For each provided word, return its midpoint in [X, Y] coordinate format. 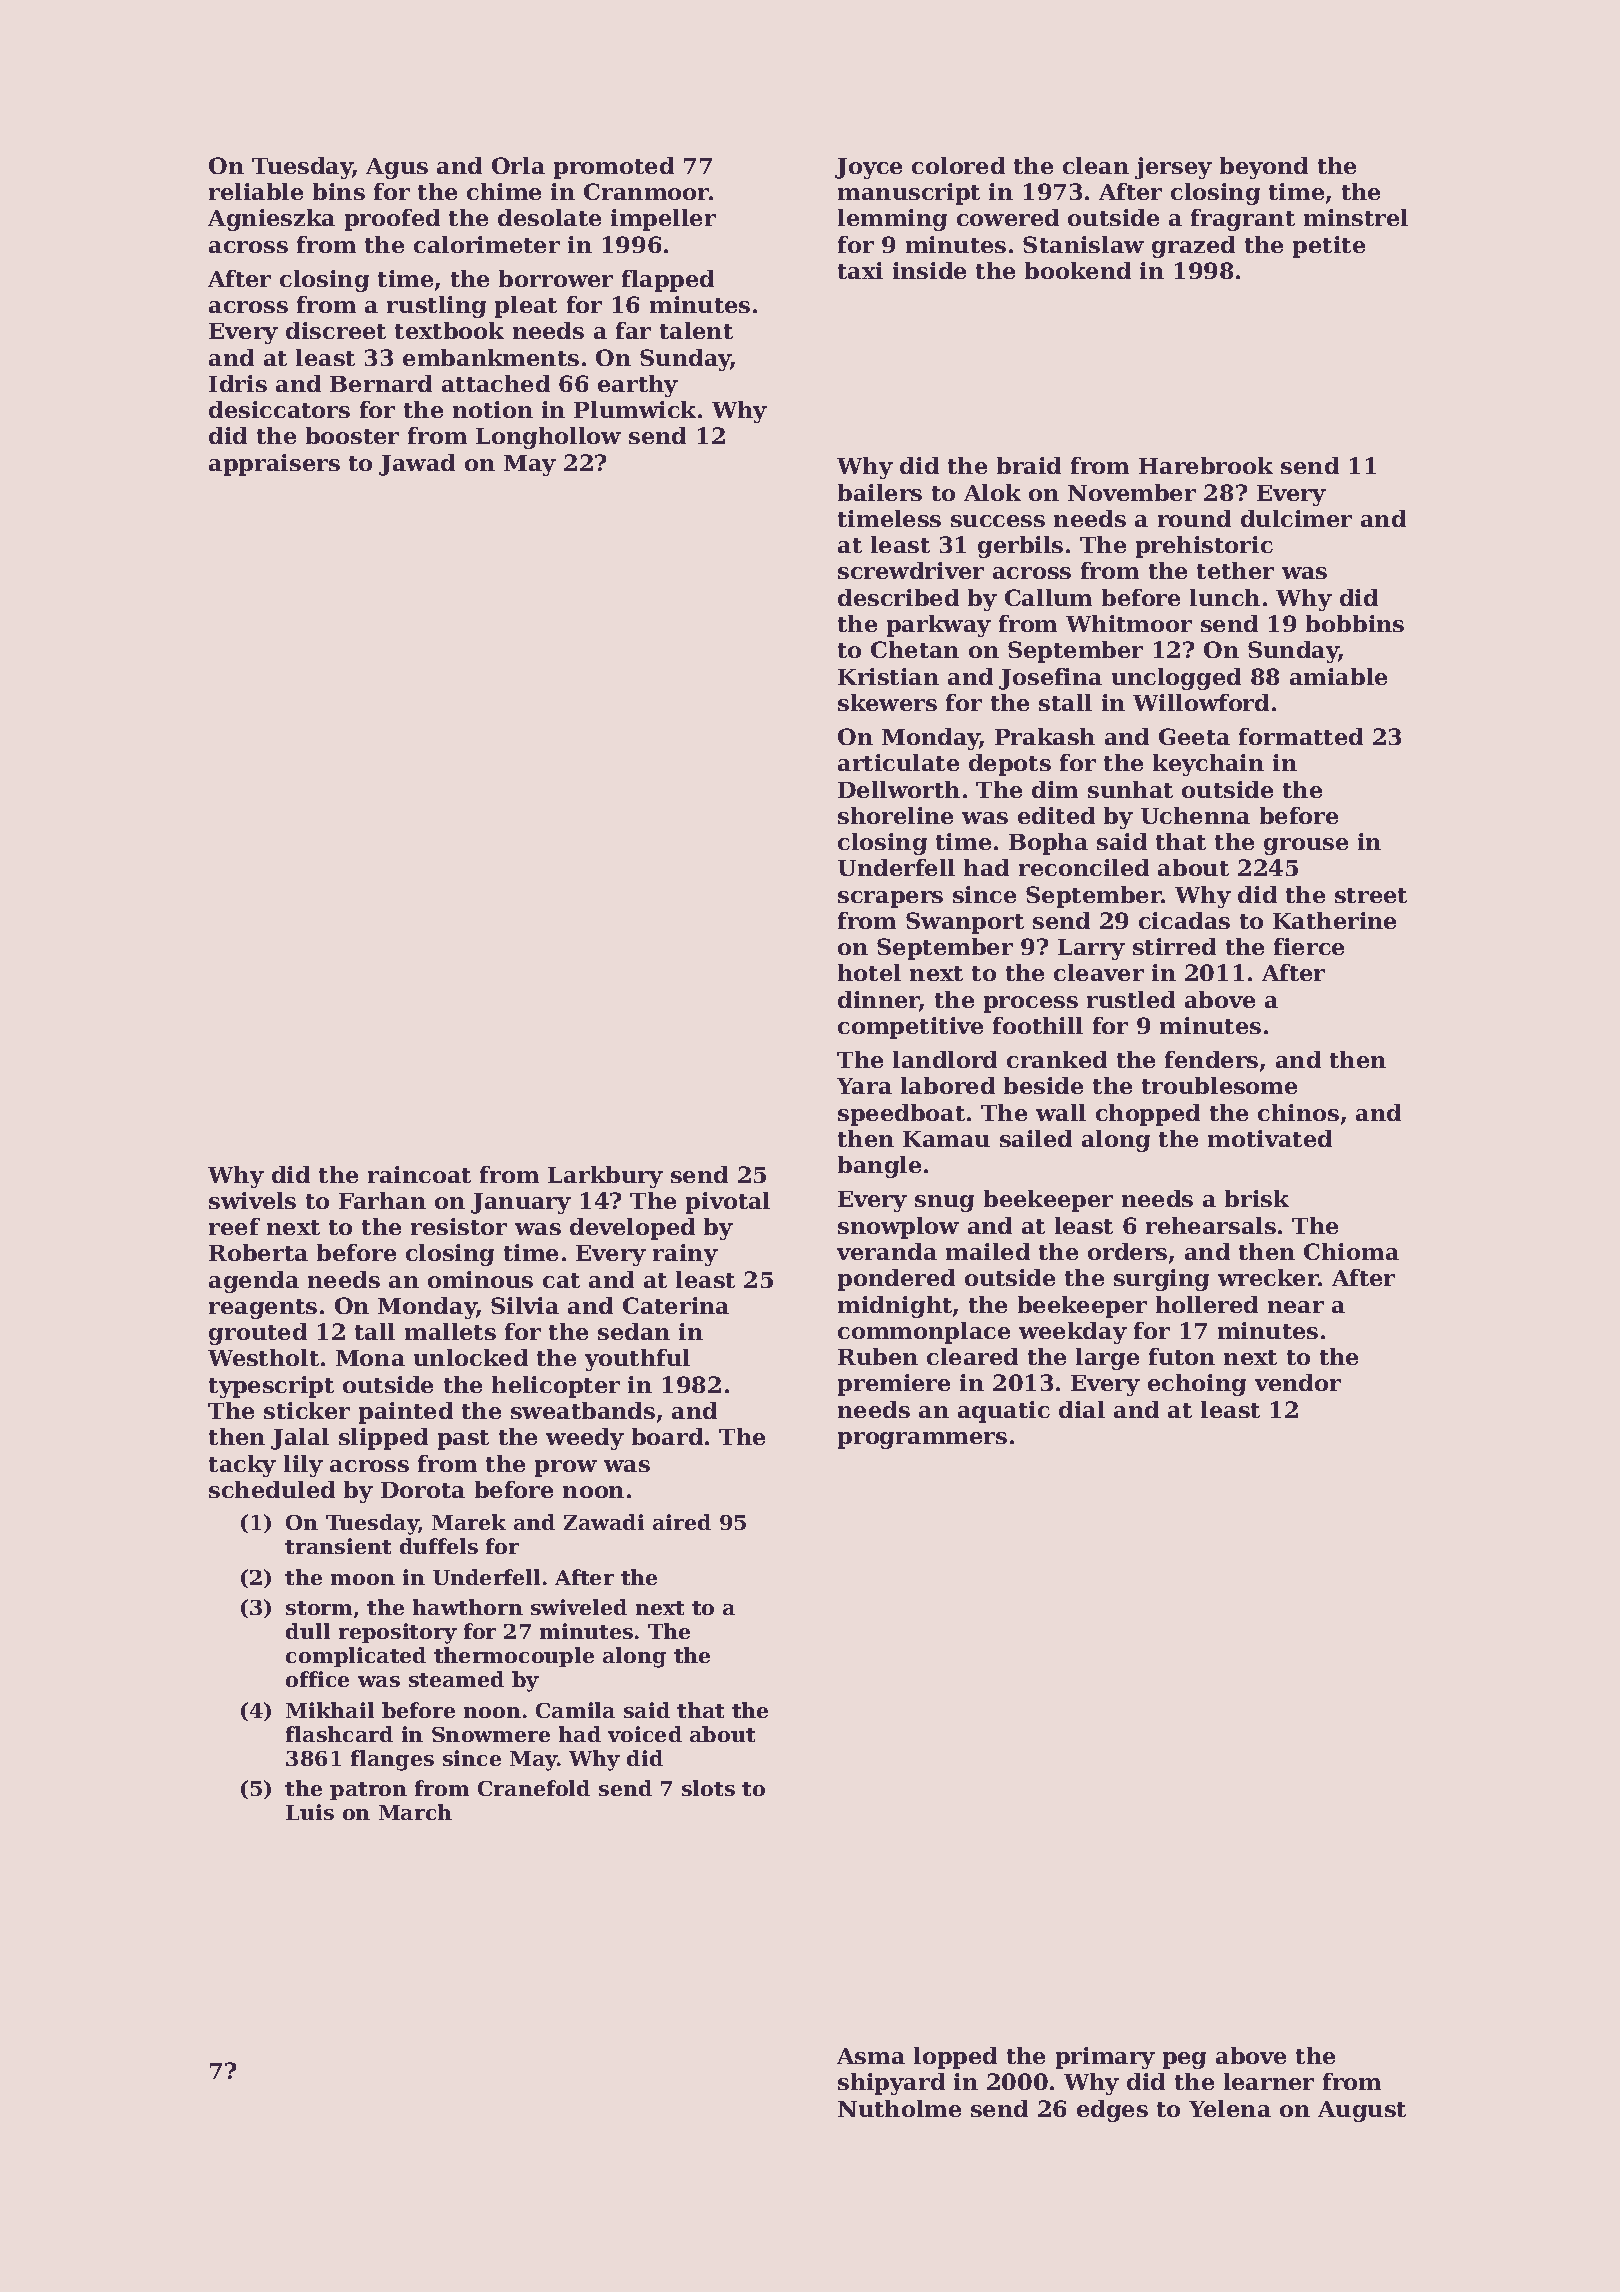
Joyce [868, 168]
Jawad [417, 465]
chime [504, 191]
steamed [456, 1679]
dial [1082, 1409]
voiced [645, 1734]
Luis [310, 1812]
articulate [898, 762]
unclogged [1176, 679]
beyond [1264, 168]
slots [708, 1788]
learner [1269, 2081]
